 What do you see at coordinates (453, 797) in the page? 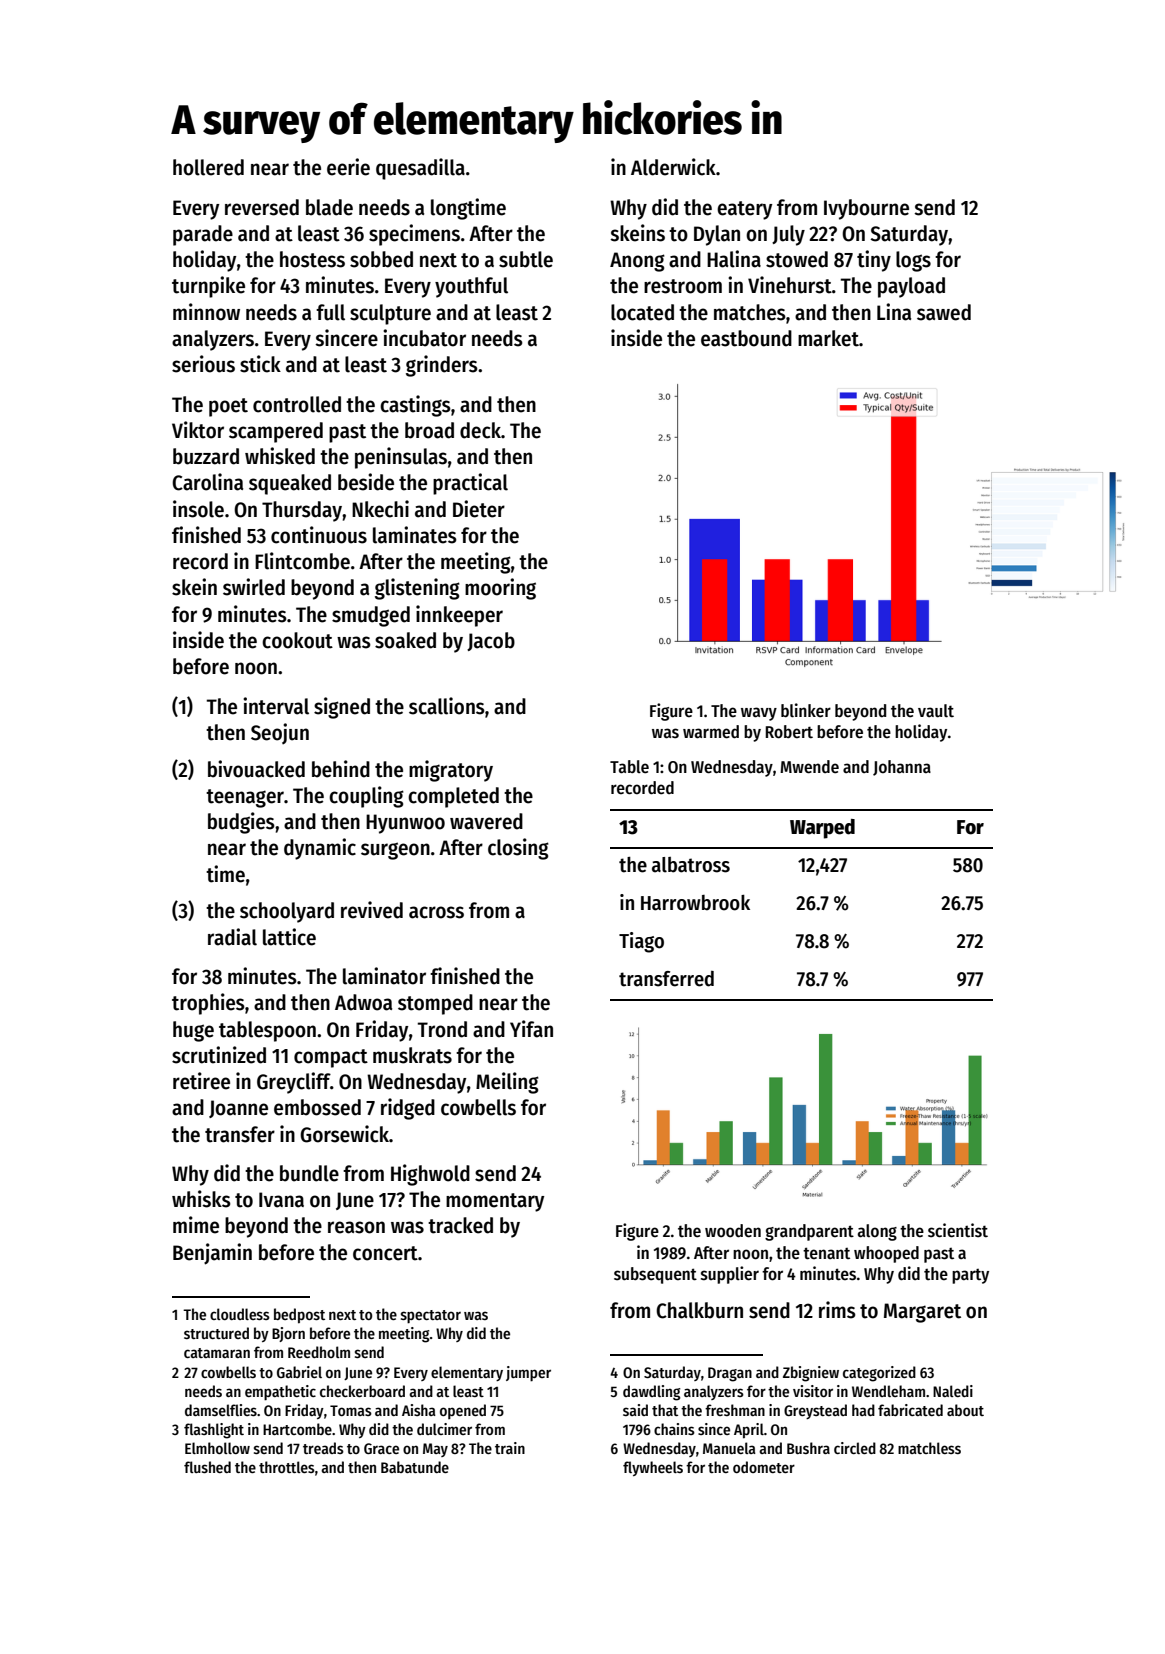
I see `completed` at bounding box center [453, 797].
